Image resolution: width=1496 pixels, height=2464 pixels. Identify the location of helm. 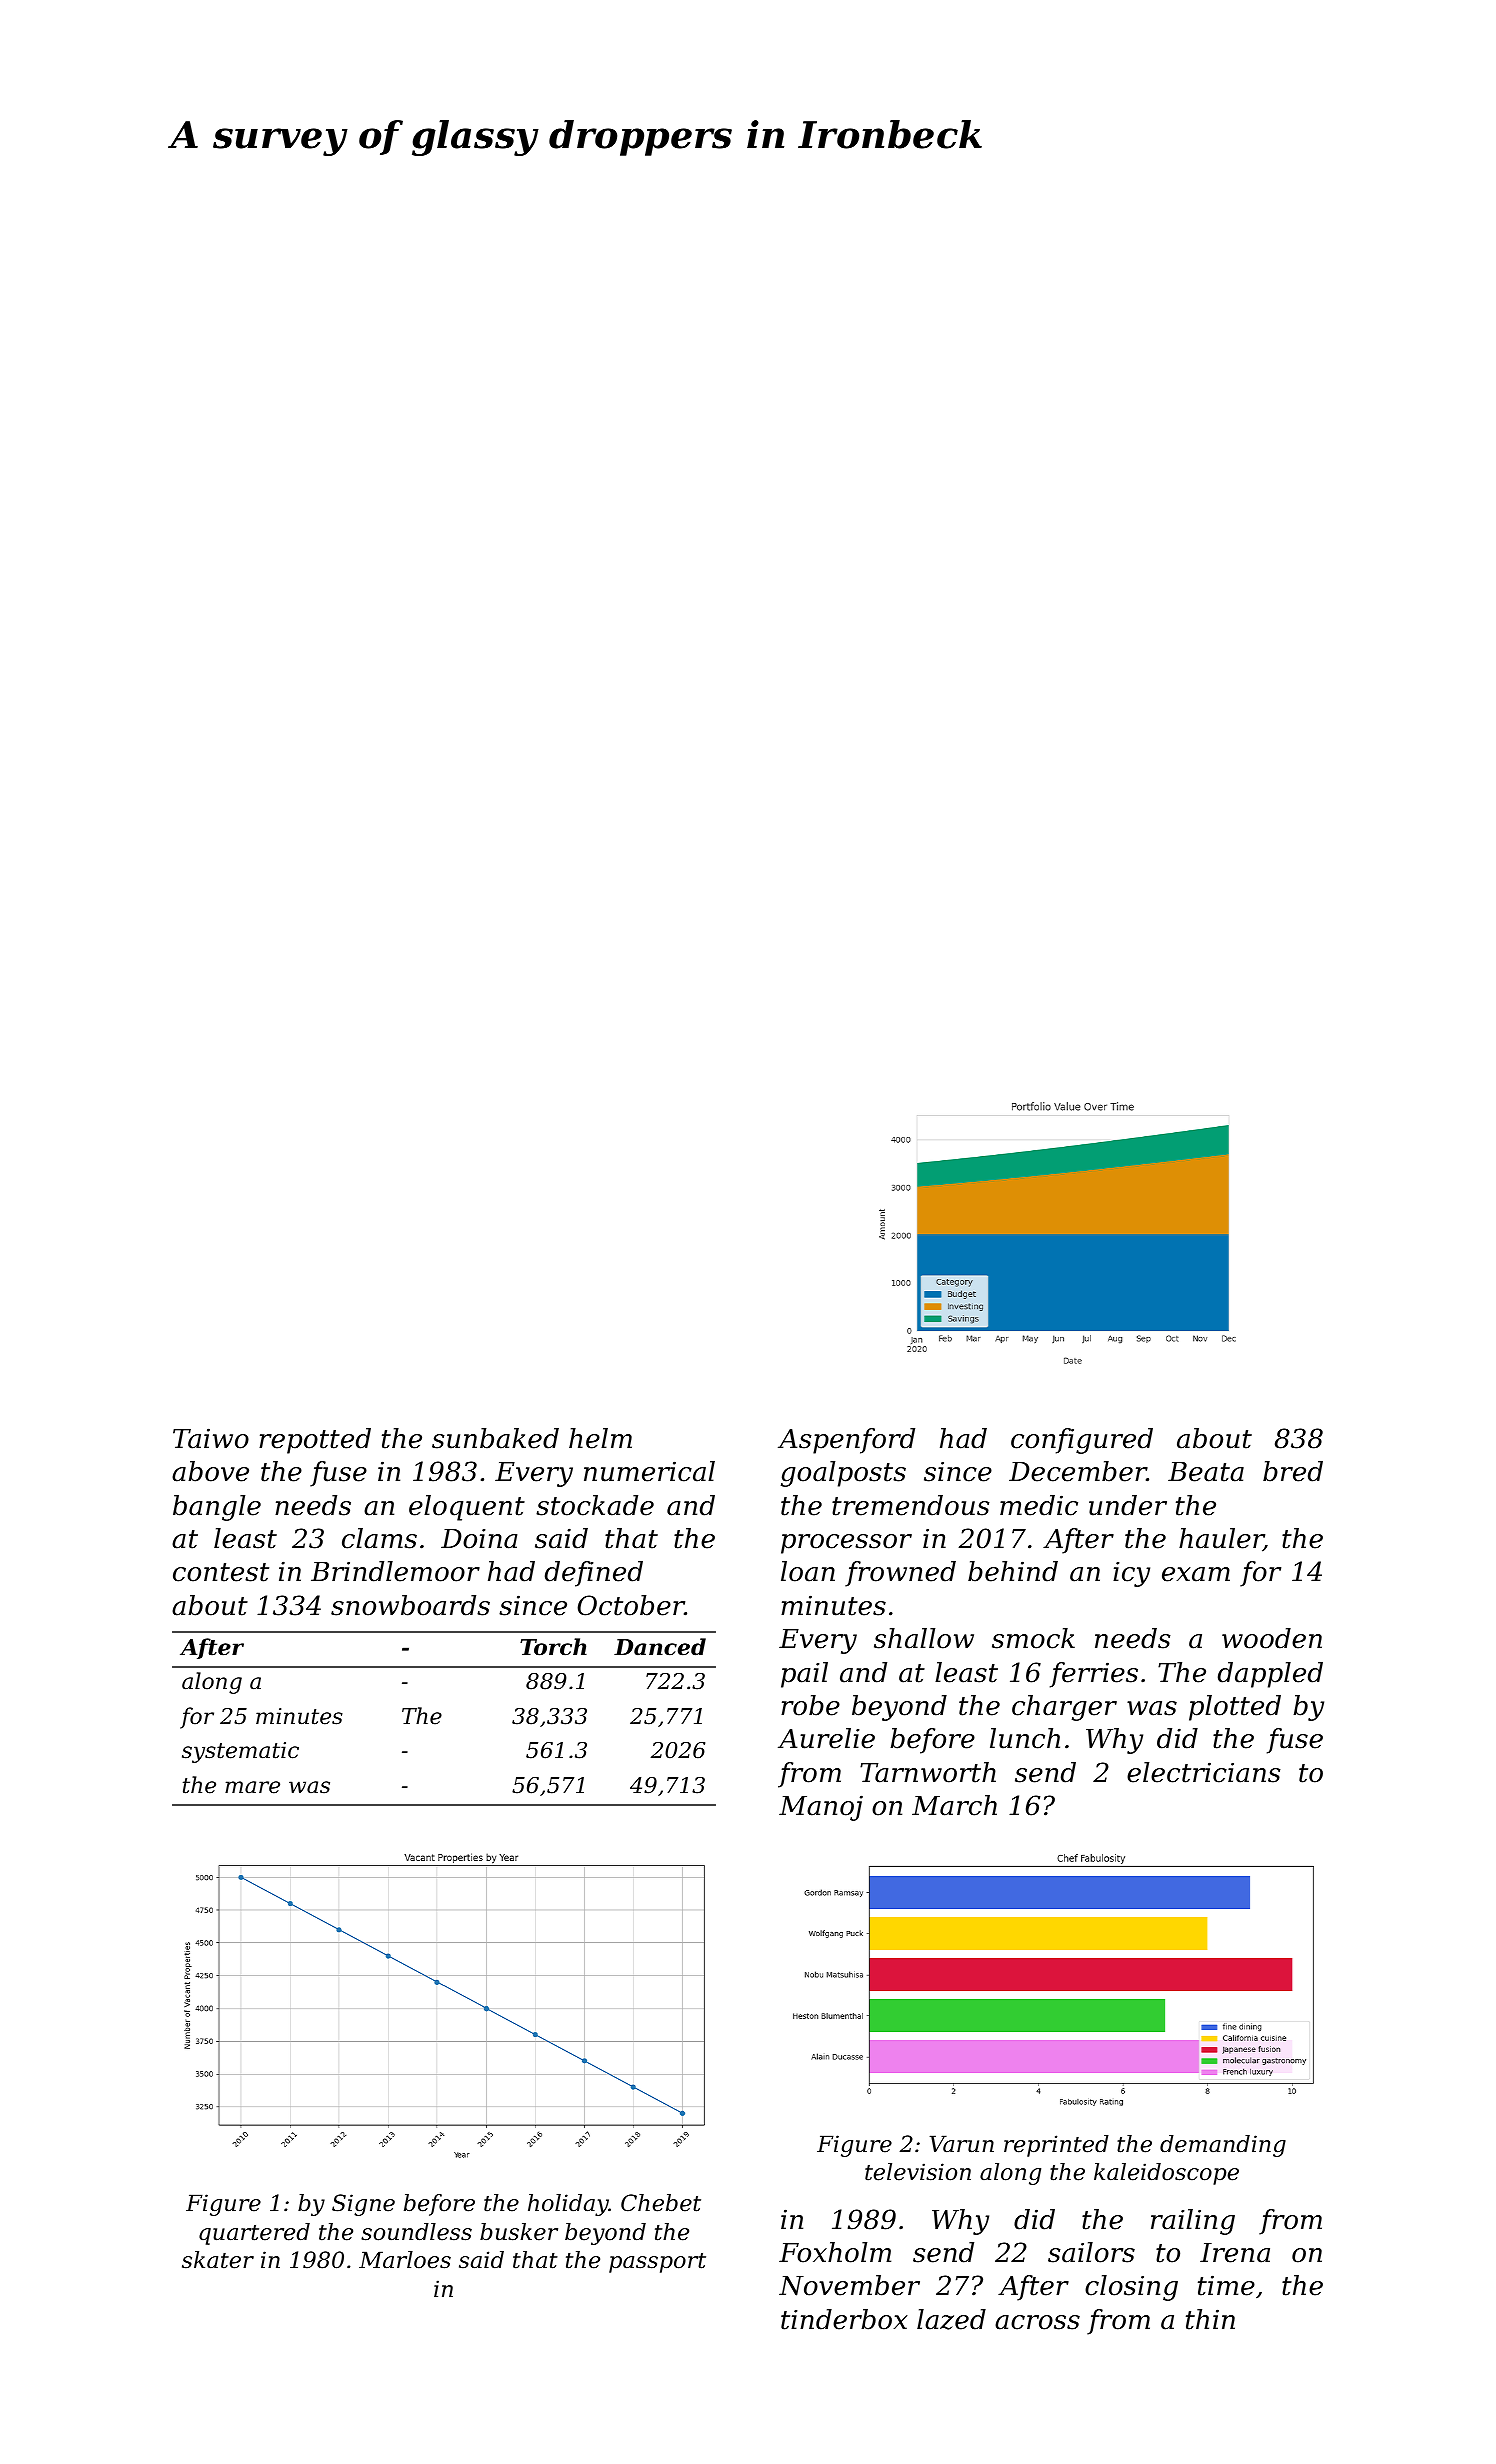
(600, 1438).
